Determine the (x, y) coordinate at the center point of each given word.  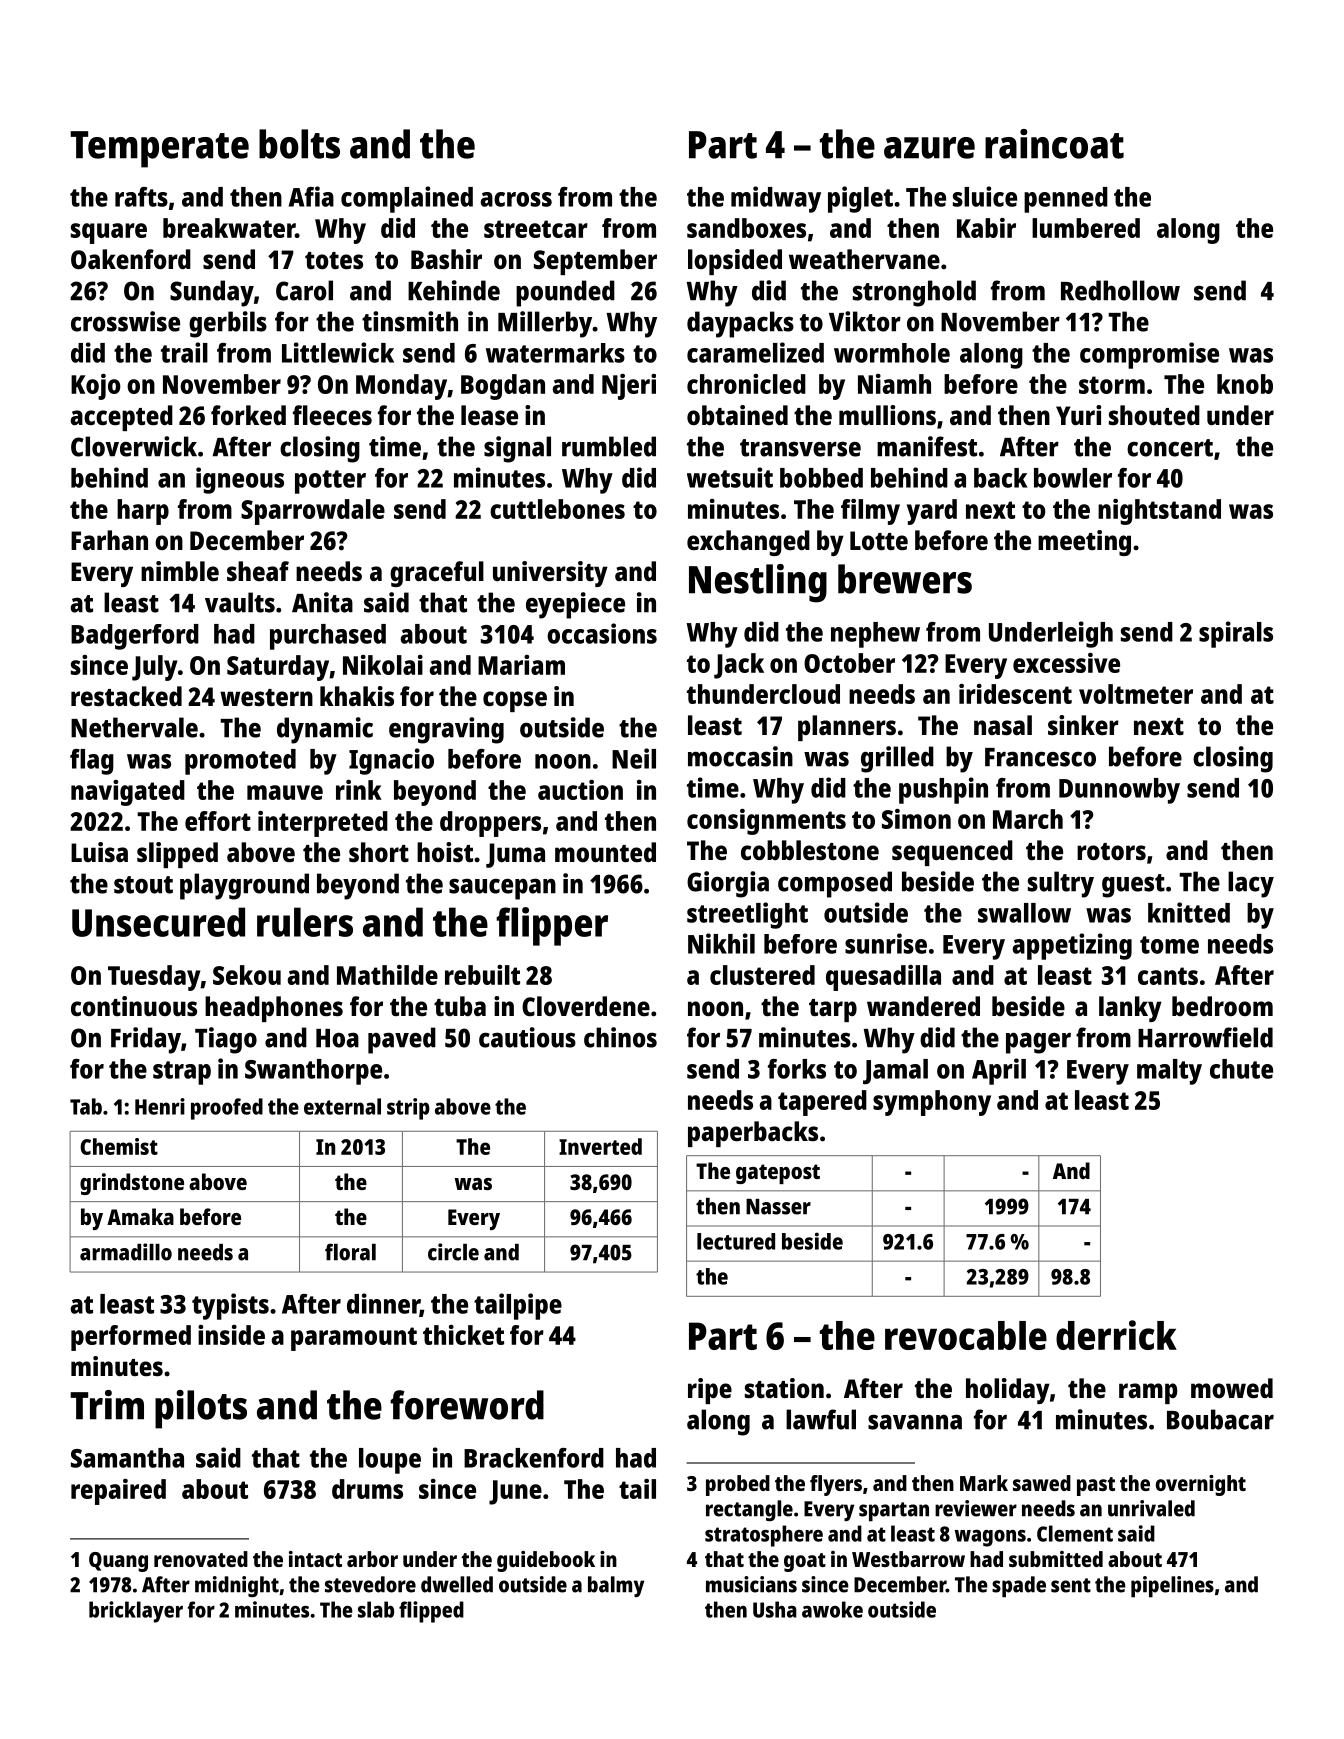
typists (230, 1306)
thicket (463, 1335)
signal (517, 449)
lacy (1251, 884)
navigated (128, 793)
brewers (905, 579)
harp (143, 512)
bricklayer (136, 1612)
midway (776, 199)
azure (929, 148)
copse (515, 701)
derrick (1116, 1335)
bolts (299, 144)
